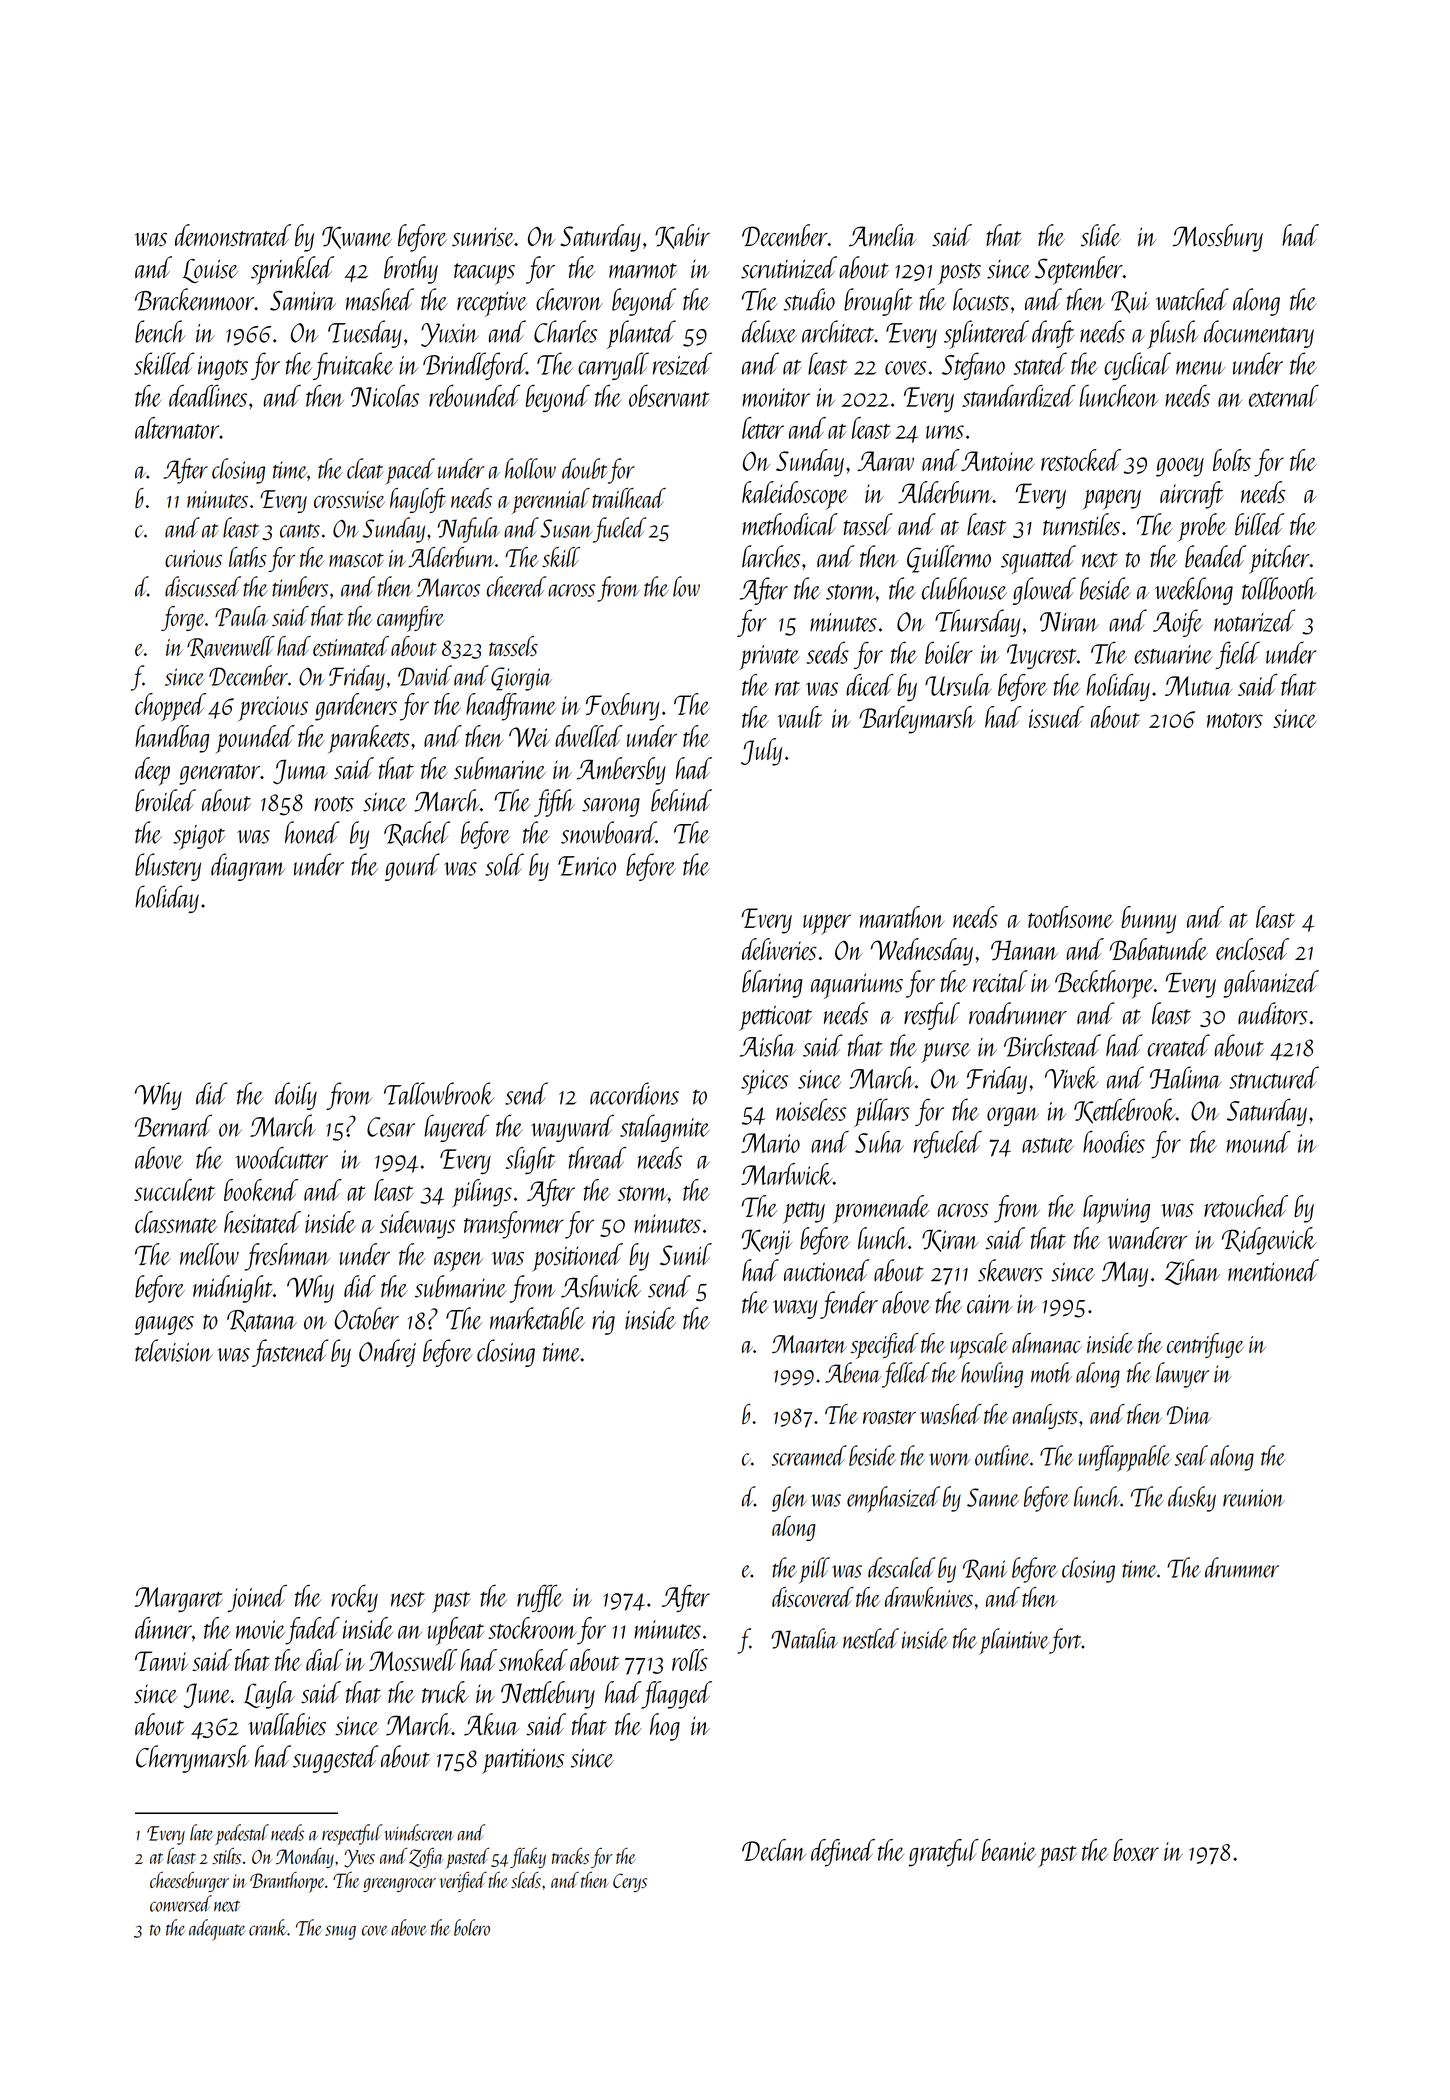 The image size is (1450, 2100). Describe the element at coordinates (1218, 238) in the screenshot. I see `Mossbury` at that location.
